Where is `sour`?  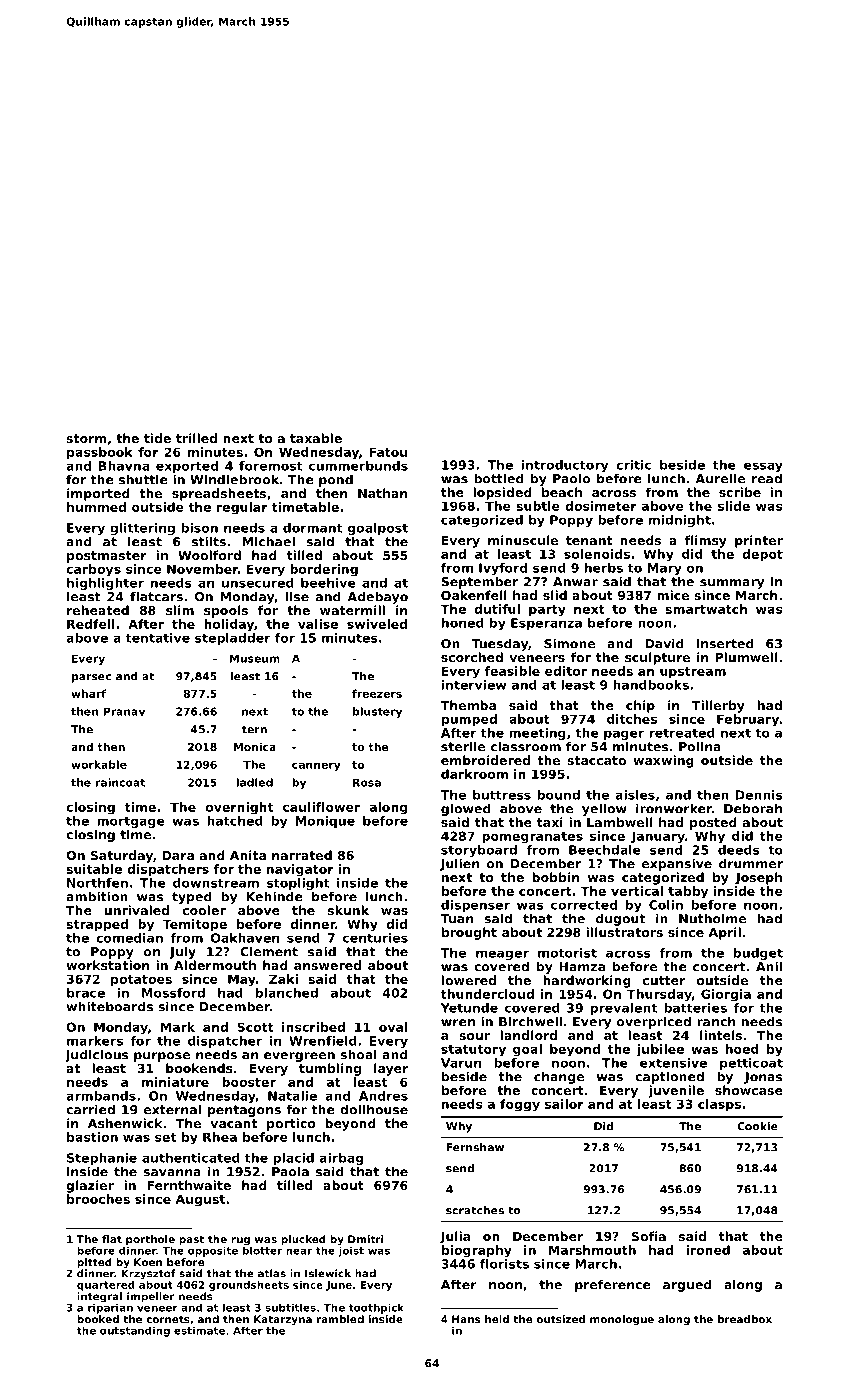
sour is located at coordinates (474, 1036).
